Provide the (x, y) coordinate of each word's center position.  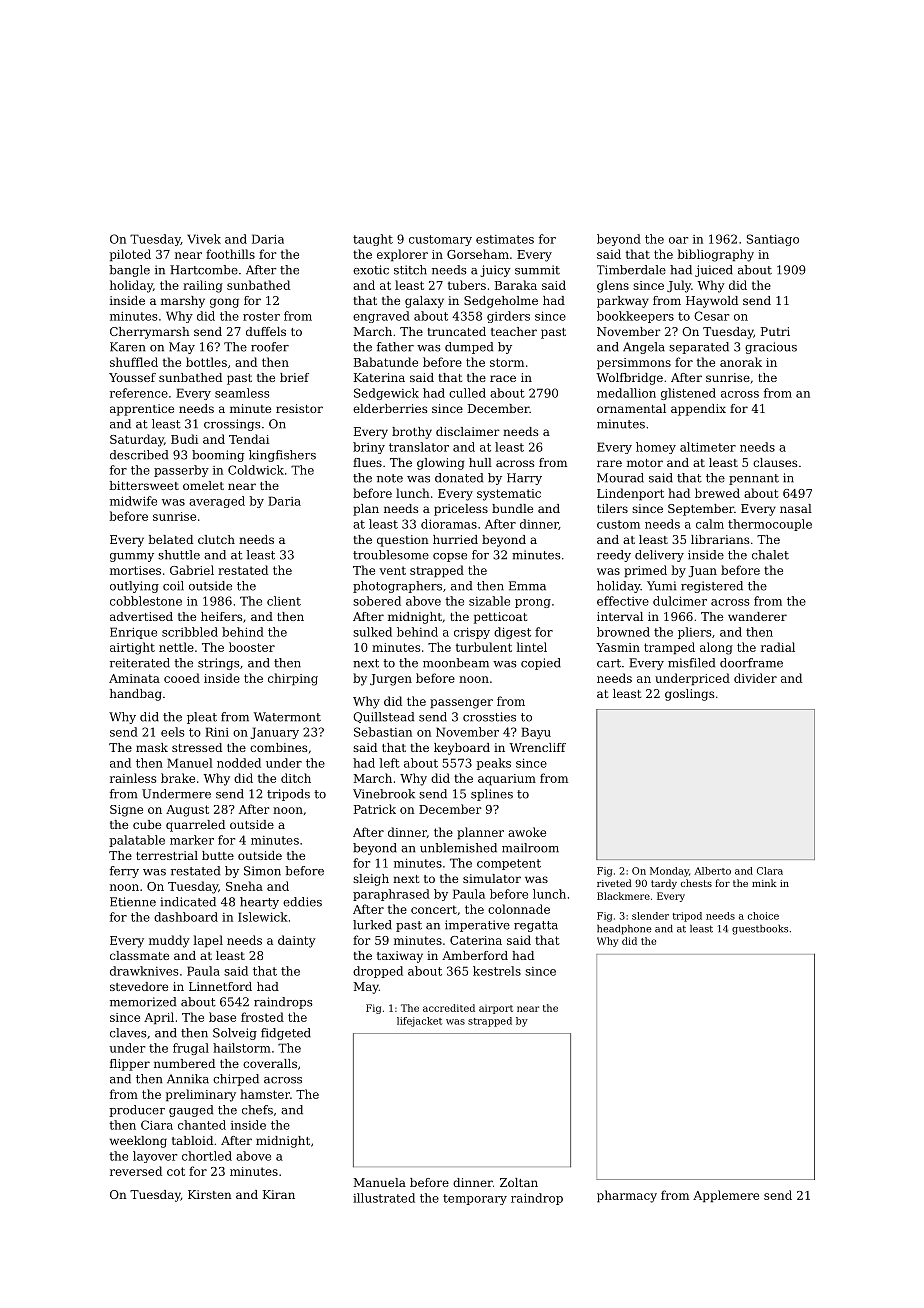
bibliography (715, 255)
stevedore (139, 986)
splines (492, 795)
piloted (130, 255)
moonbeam (456, 663)
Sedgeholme (501, 302)
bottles (206, 362)
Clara (770, 871)
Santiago (773, 240)
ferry (124, 872)
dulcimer (680, 601)
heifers (221, 616)
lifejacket (419, 1022)
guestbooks (760, 930)
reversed (136, 1171)
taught (373, 240)
